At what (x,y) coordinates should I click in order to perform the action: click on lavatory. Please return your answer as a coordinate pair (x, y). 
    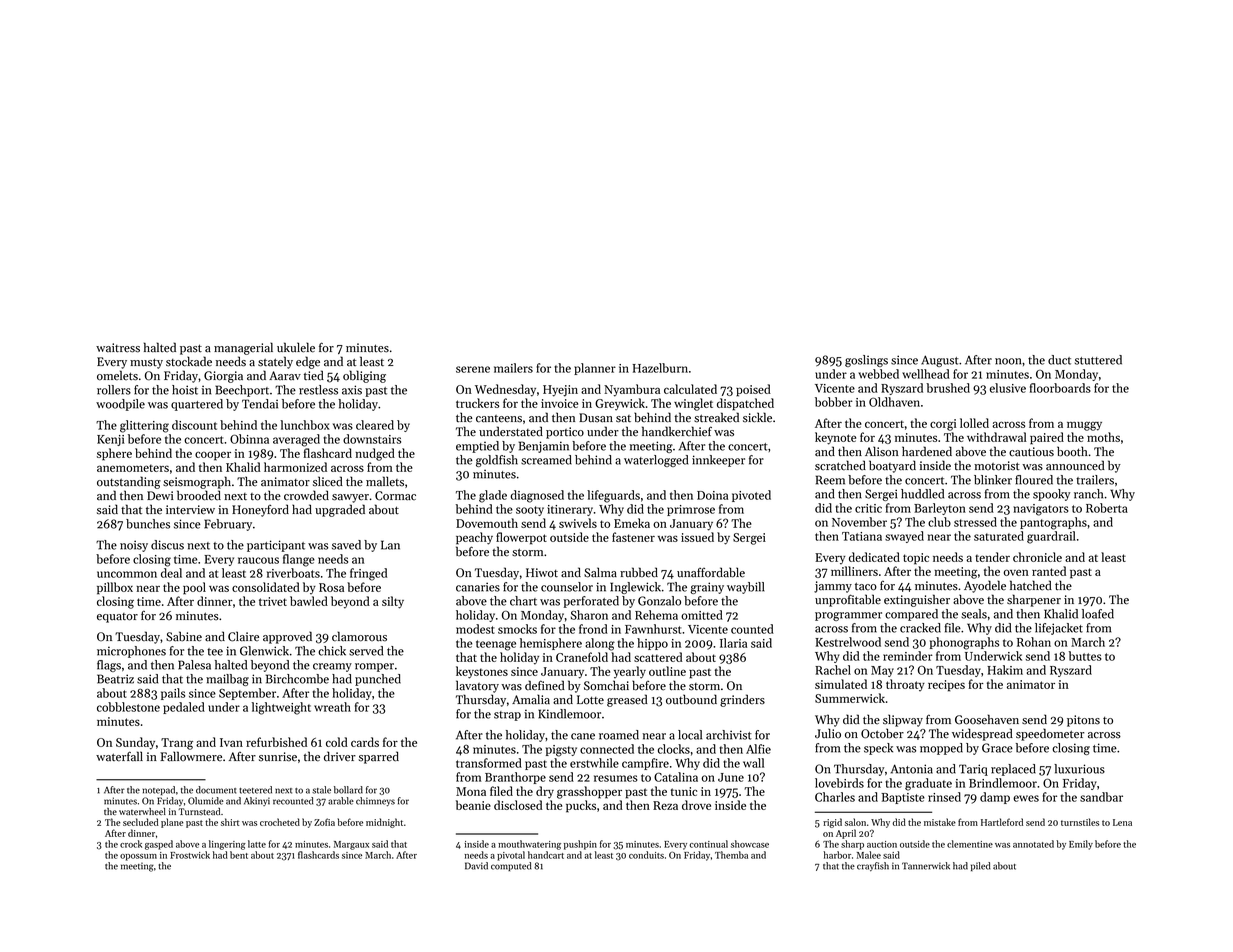
    Looking at the image, I should click on (477, 686).
